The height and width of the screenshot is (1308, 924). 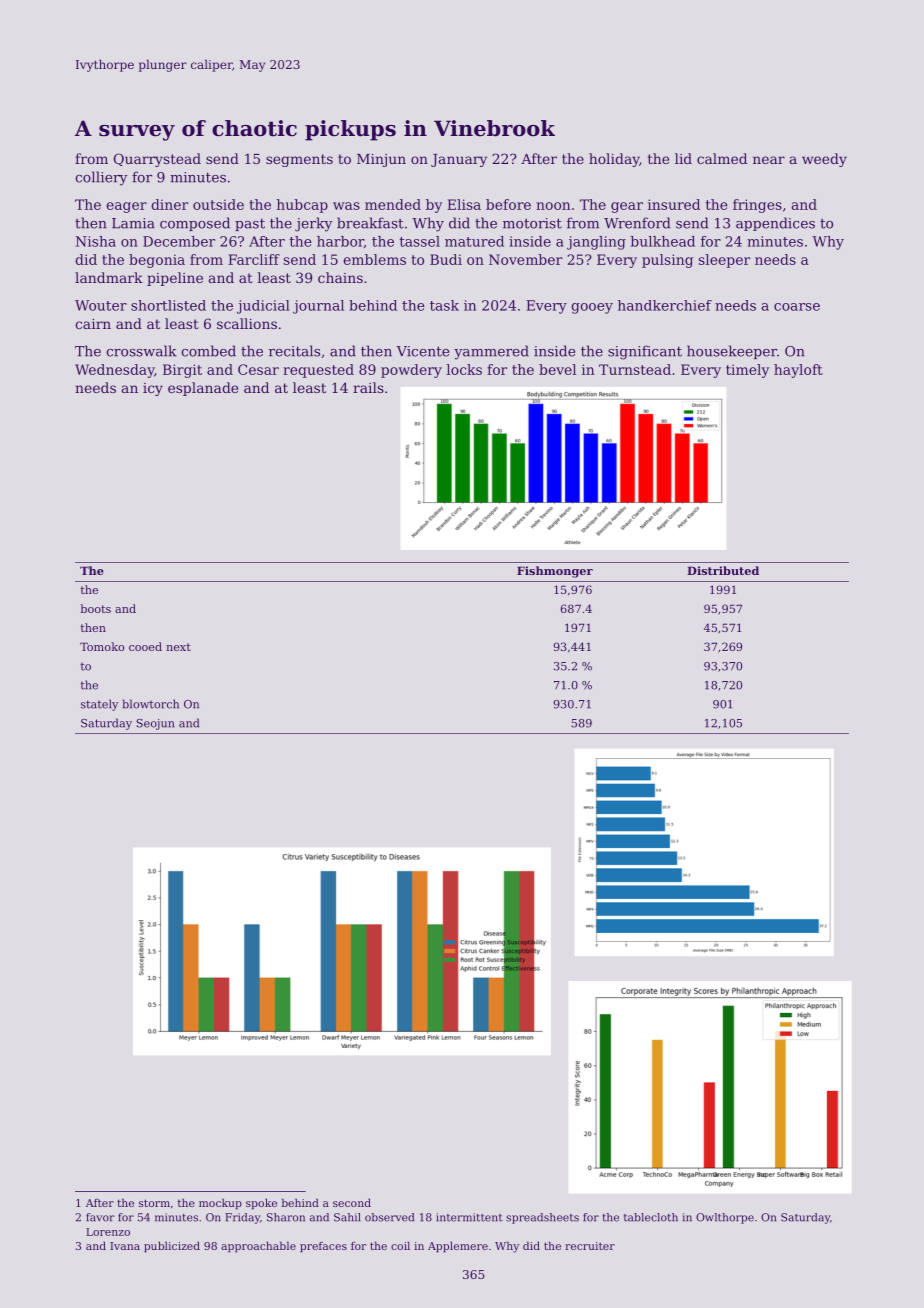 What do you see at coordinates (99, 705) in the screenshot?
I see `stately` at bounding box center [99, 705].
